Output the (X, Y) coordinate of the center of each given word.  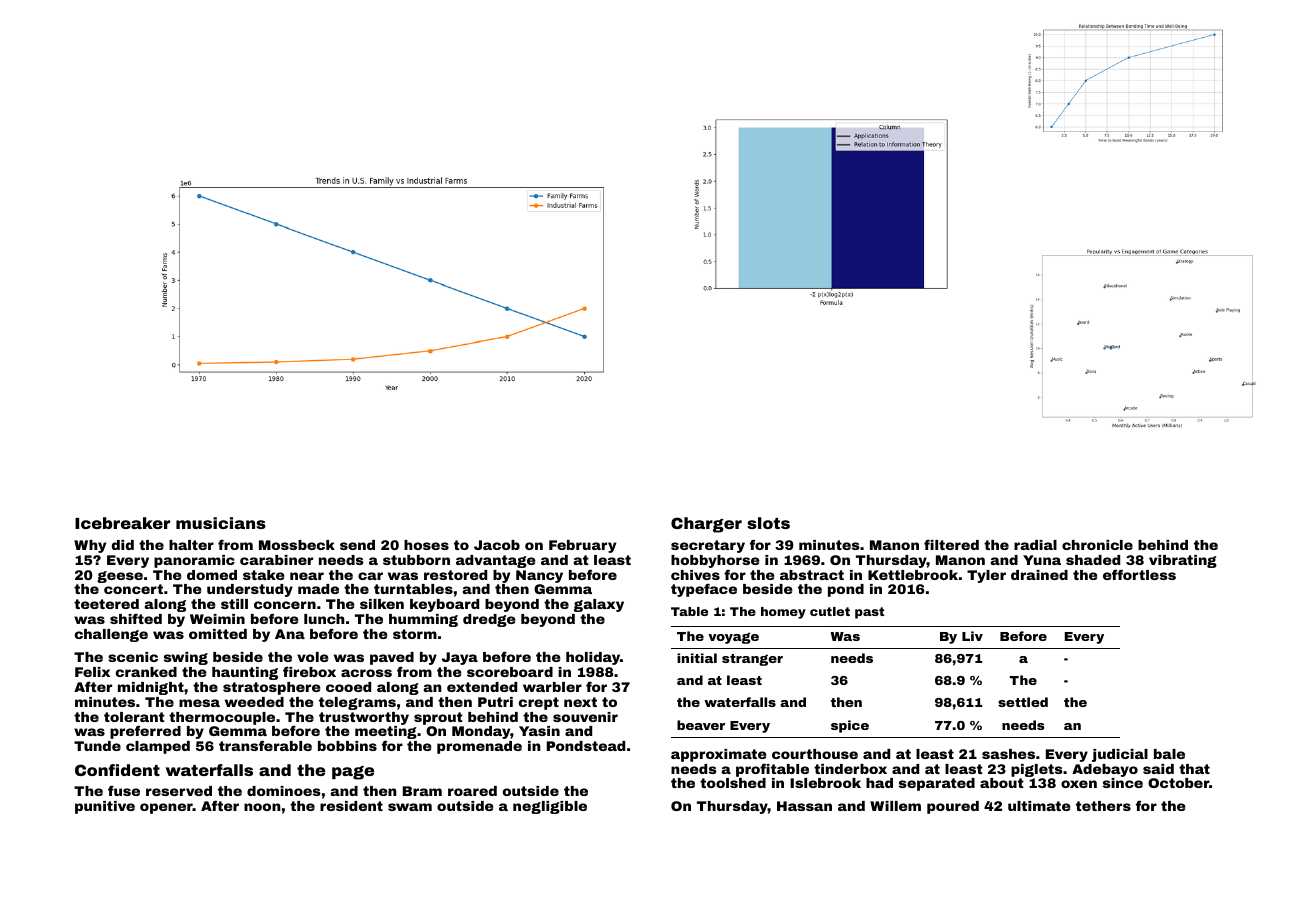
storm (415, 634)
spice (850, 726)
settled (1023, 702)
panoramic (194, 561)
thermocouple (222, 718)
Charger (706, 525)
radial (1035, 545)
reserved (179, 791)
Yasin (539, 731)
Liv (972, 636)
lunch (324, 619)
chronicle (1097, 545)
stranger (752, 660)
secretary (708, 546)
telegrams (357, 703)
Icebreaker (122, 523)
